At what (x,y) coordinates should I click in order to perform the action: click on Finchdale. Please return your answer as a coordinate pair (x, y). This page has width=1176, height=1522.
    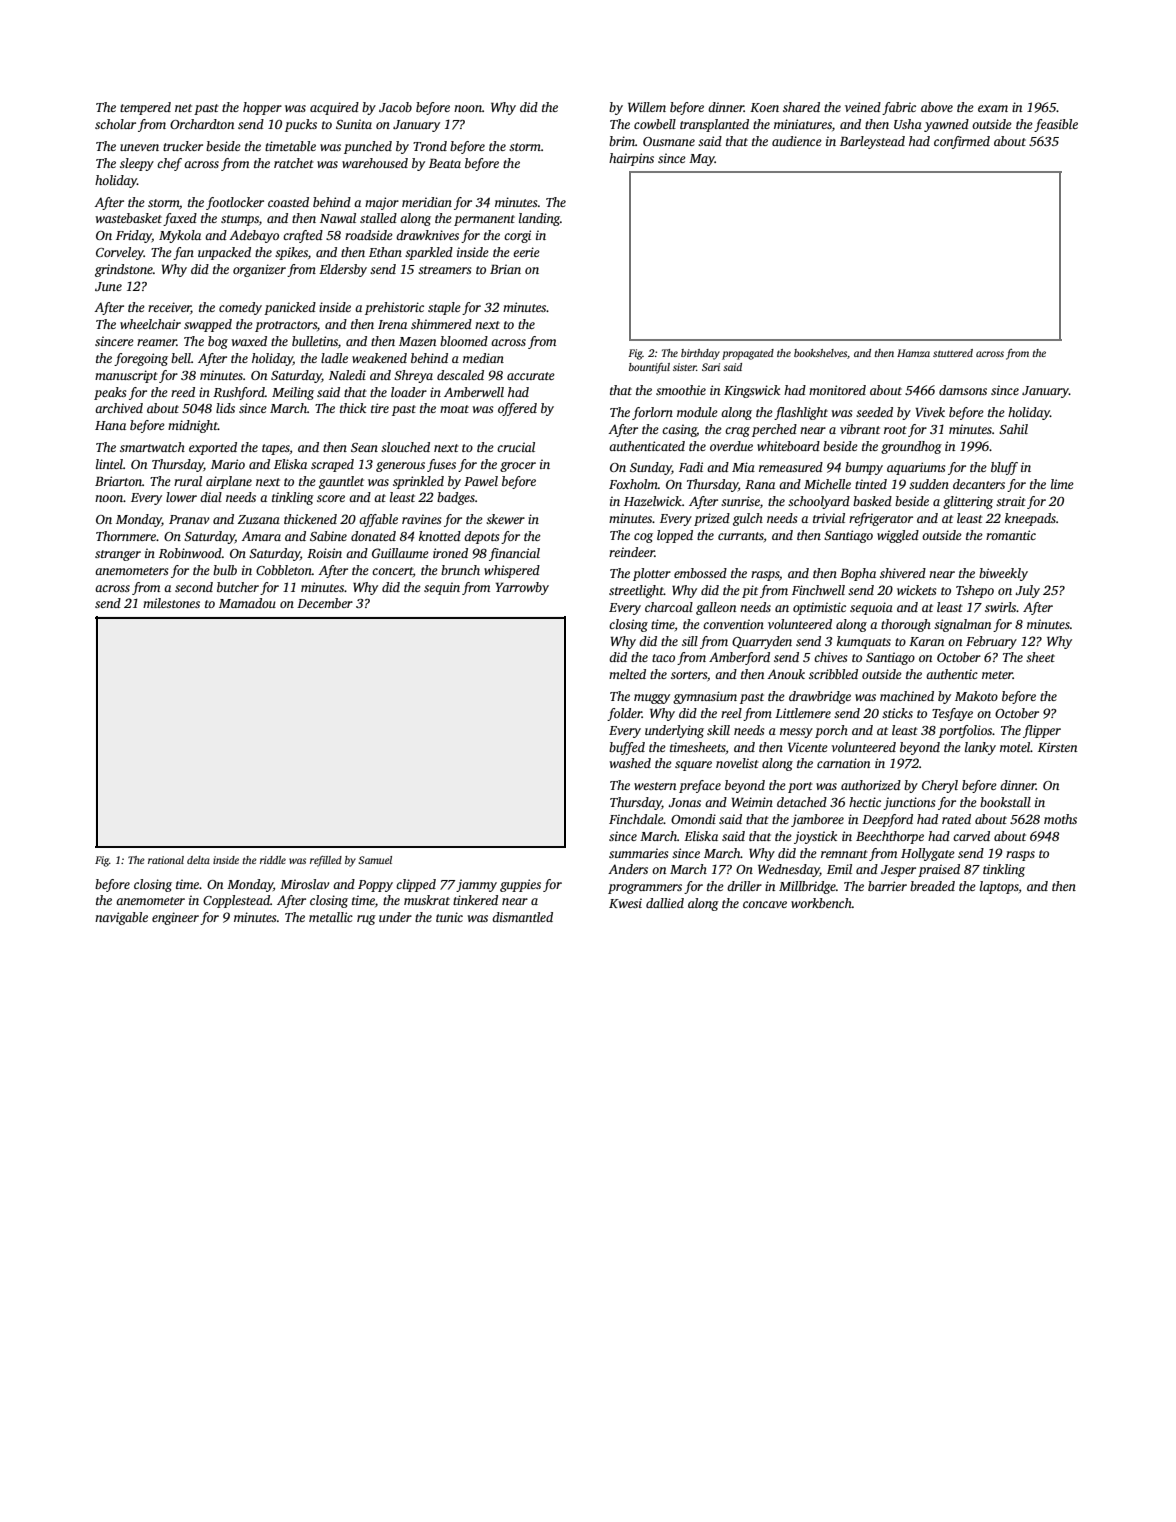
    Looking at the image, I should click on (636, 819).
